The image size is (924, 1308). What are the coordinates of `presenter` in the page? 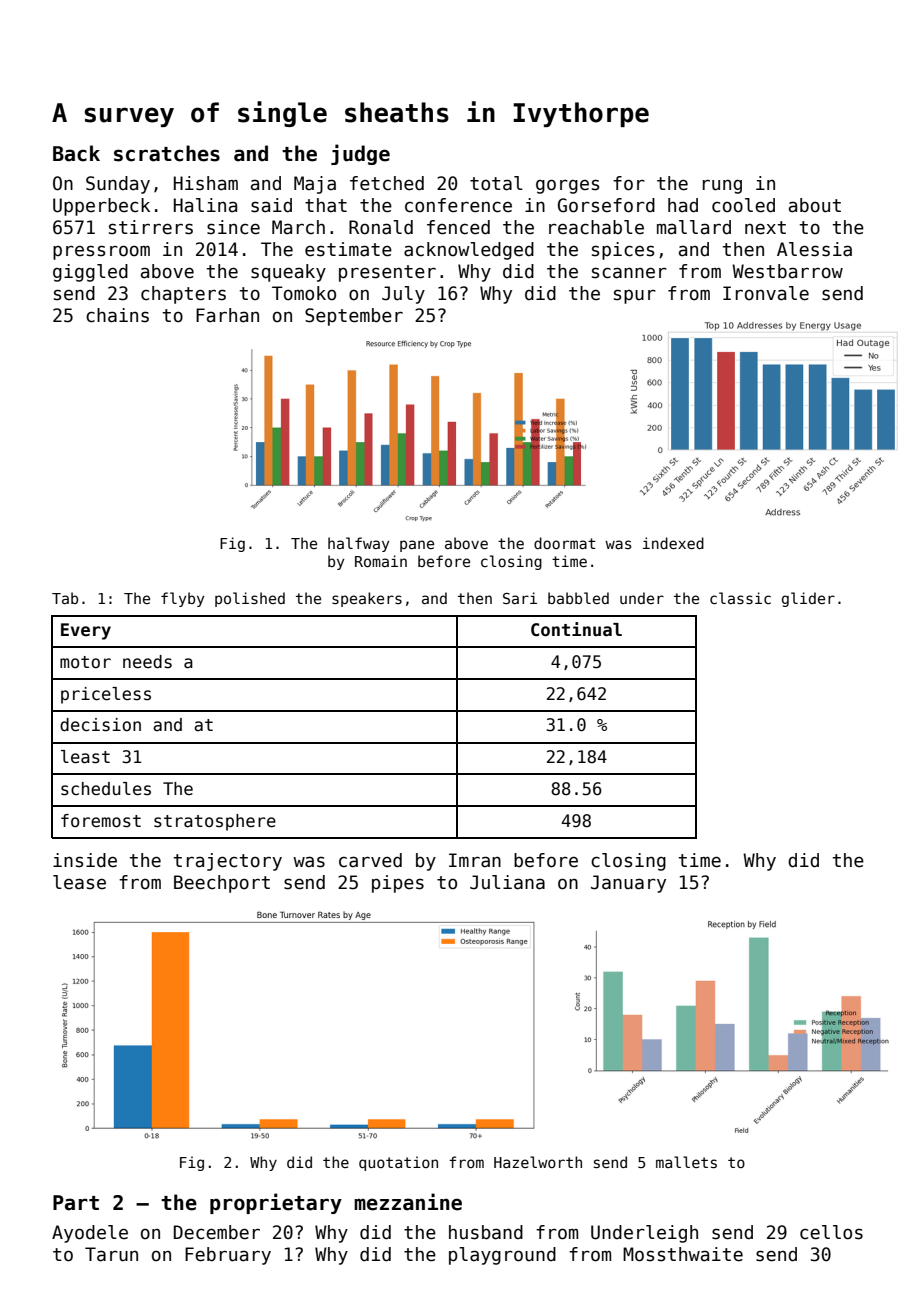 It's located at (387, 273).
